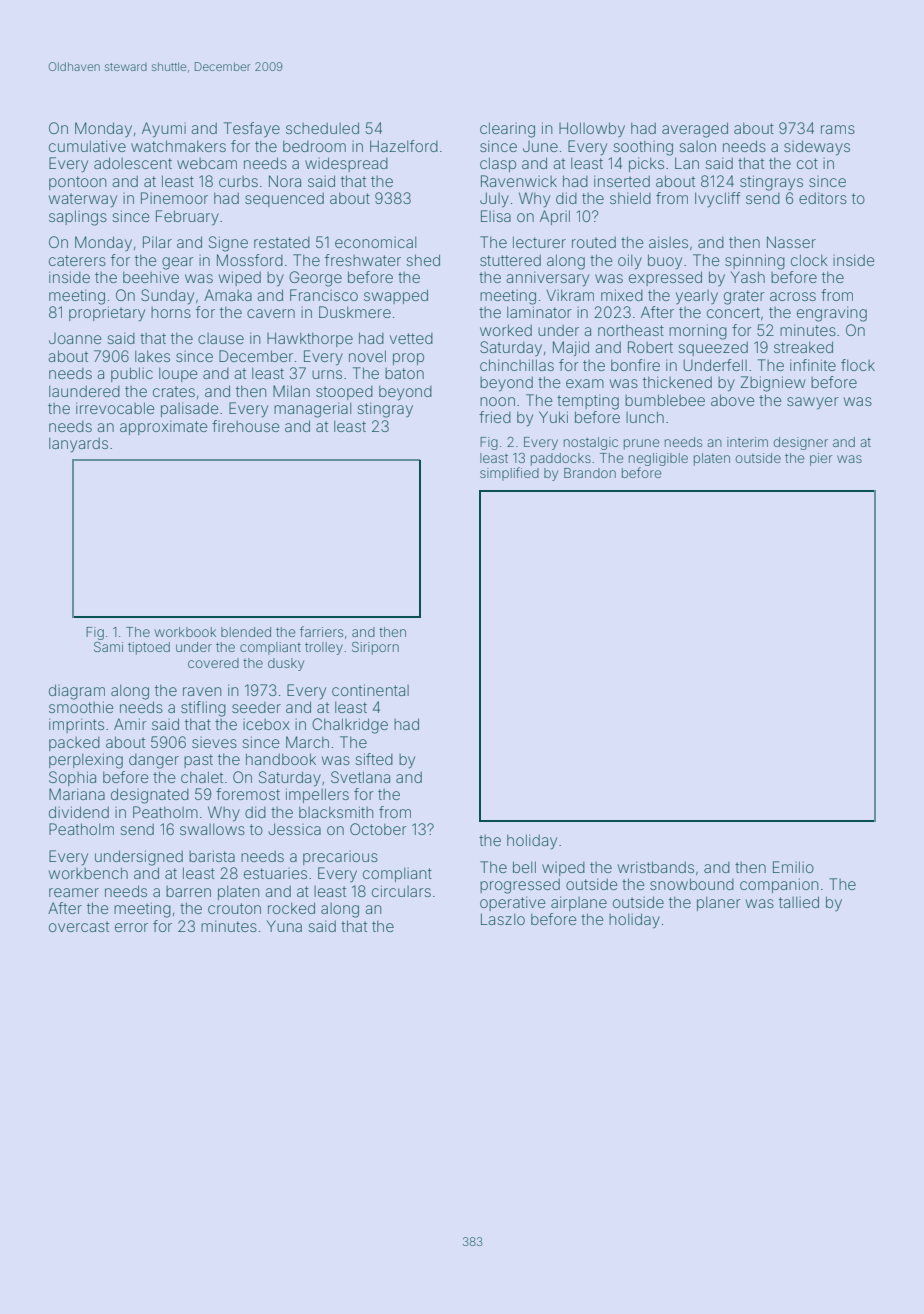 The image size is (924, 1314). Describe the element at coordinates (779, 885) in the document. I see `companion` at that location.
